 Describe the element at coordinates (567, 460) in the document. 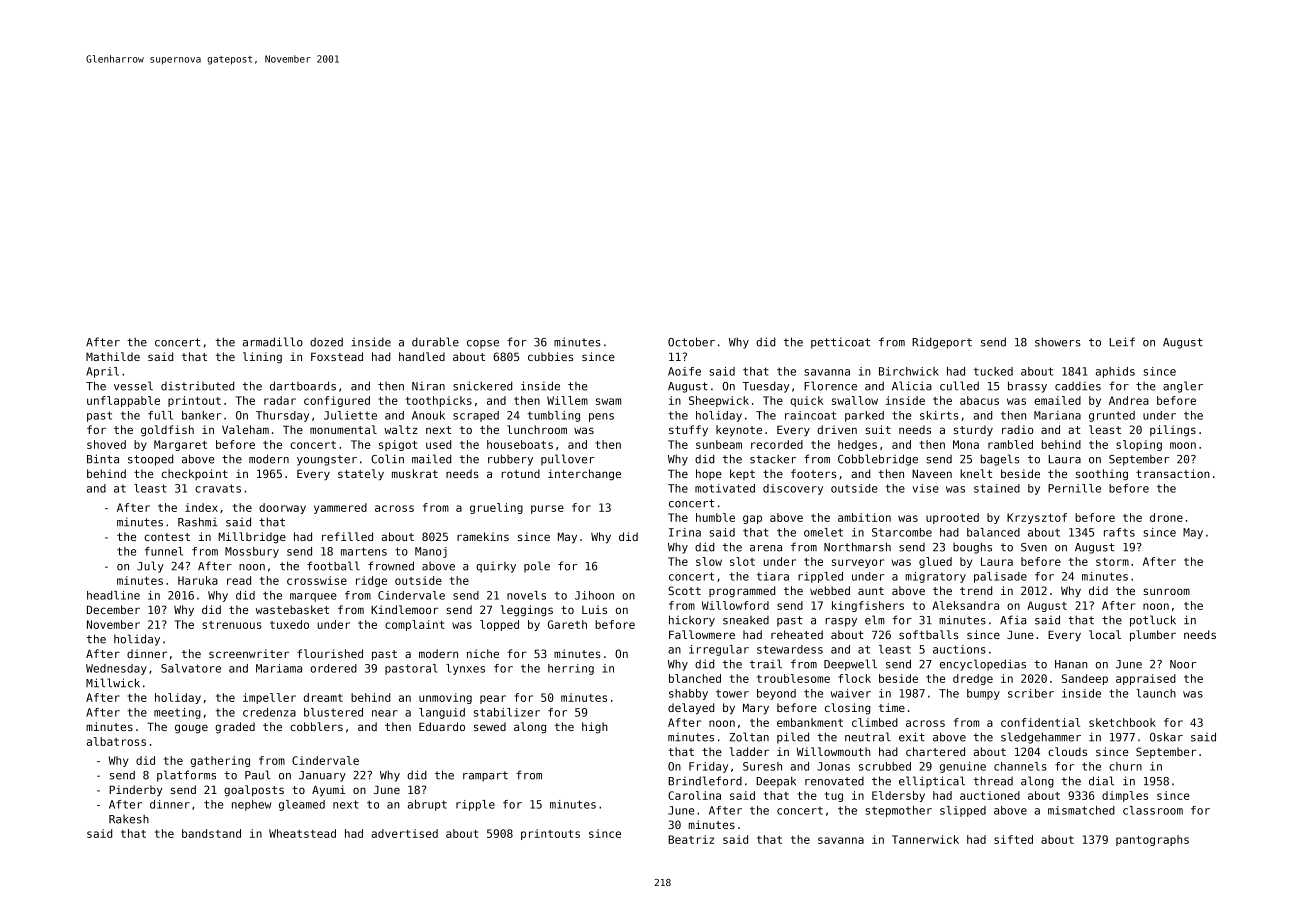

I see `pullover` at that location.
